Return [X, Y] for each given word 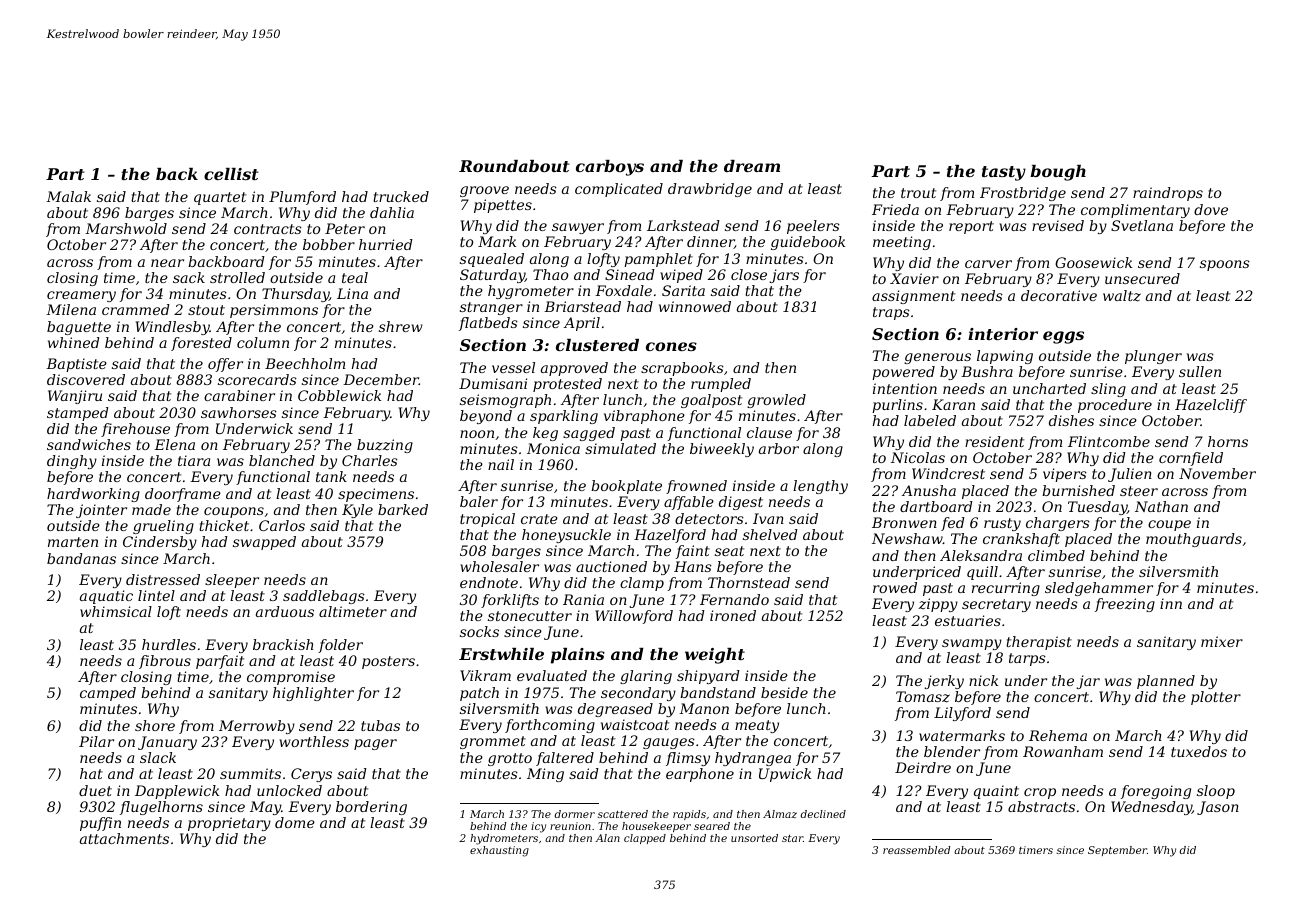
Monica [553, 448]
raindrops [1168, 194]
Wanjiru [75, 397]
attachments [124, 838]
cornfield [1191, 459]
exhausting [499, 851]
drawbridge [710, 190]
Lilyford [962, 714]
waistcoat [635, 724]
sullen [1200, 371]
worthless [314, 741]
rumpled [721, 385]
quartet [220, 198]
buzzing [385, 446]
